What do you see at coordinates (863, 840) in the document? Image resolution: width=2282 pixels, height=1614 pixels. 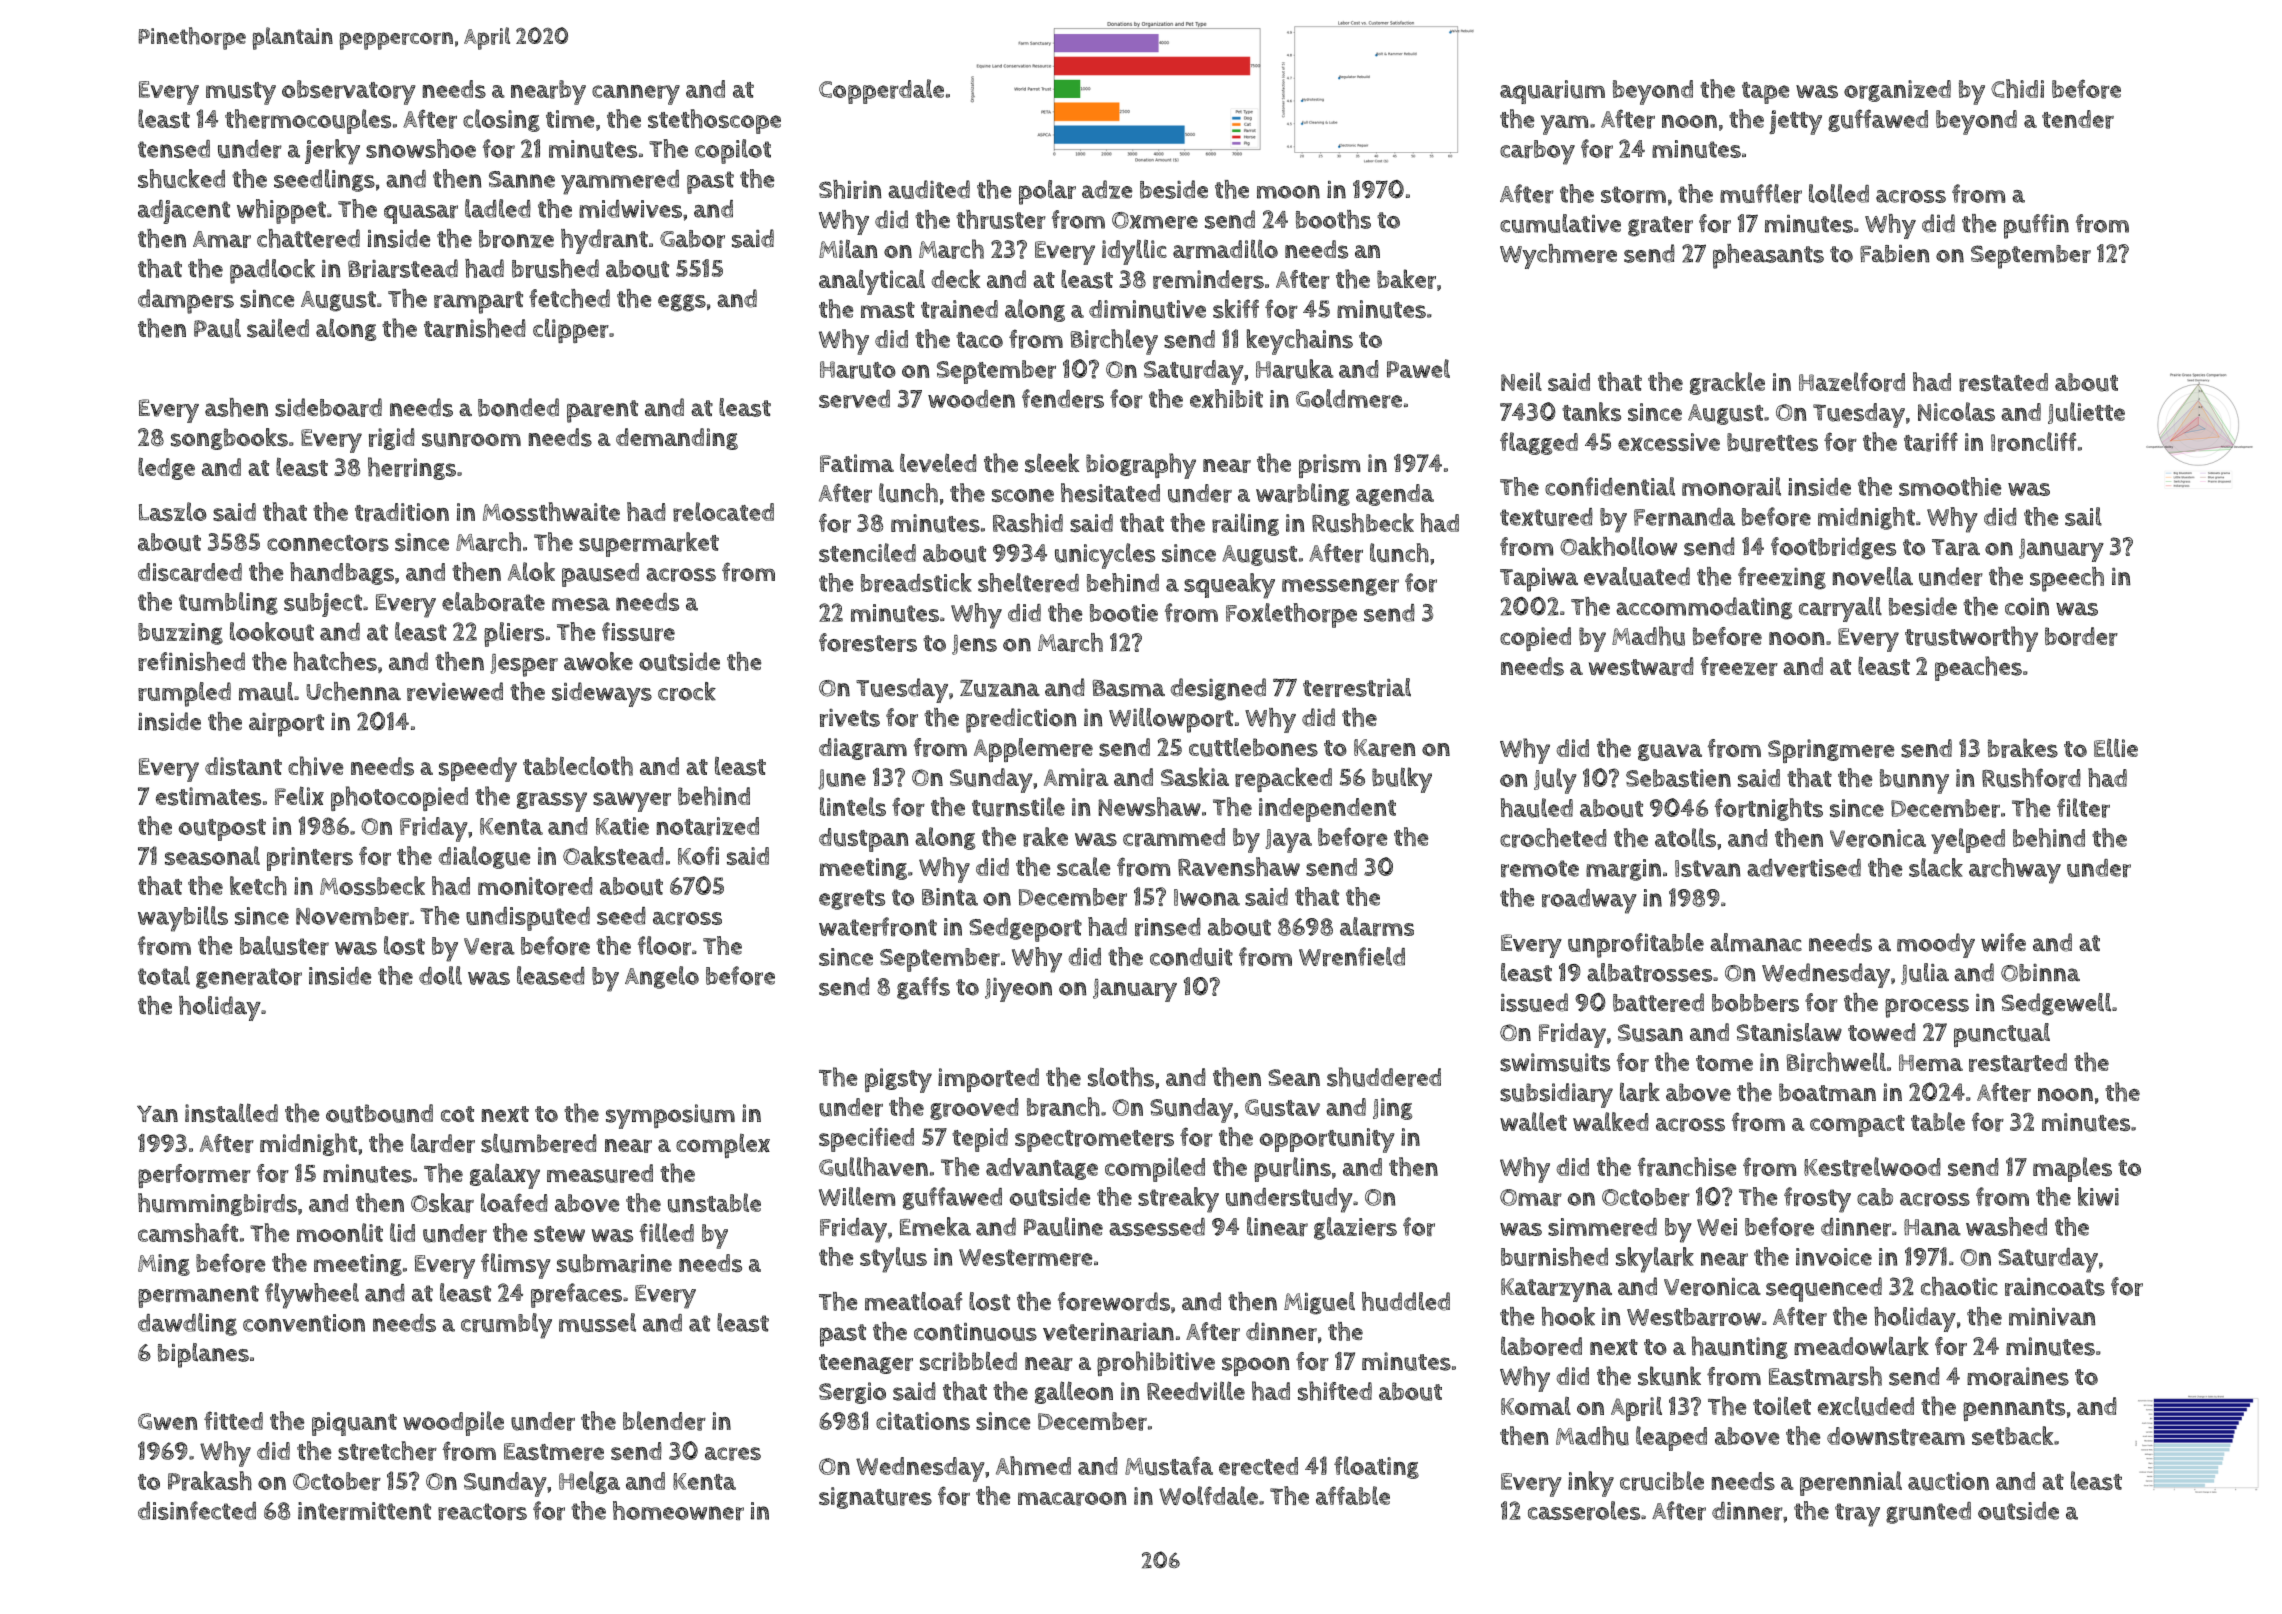 I see `dustpan` at bounding box center [863, 840].
